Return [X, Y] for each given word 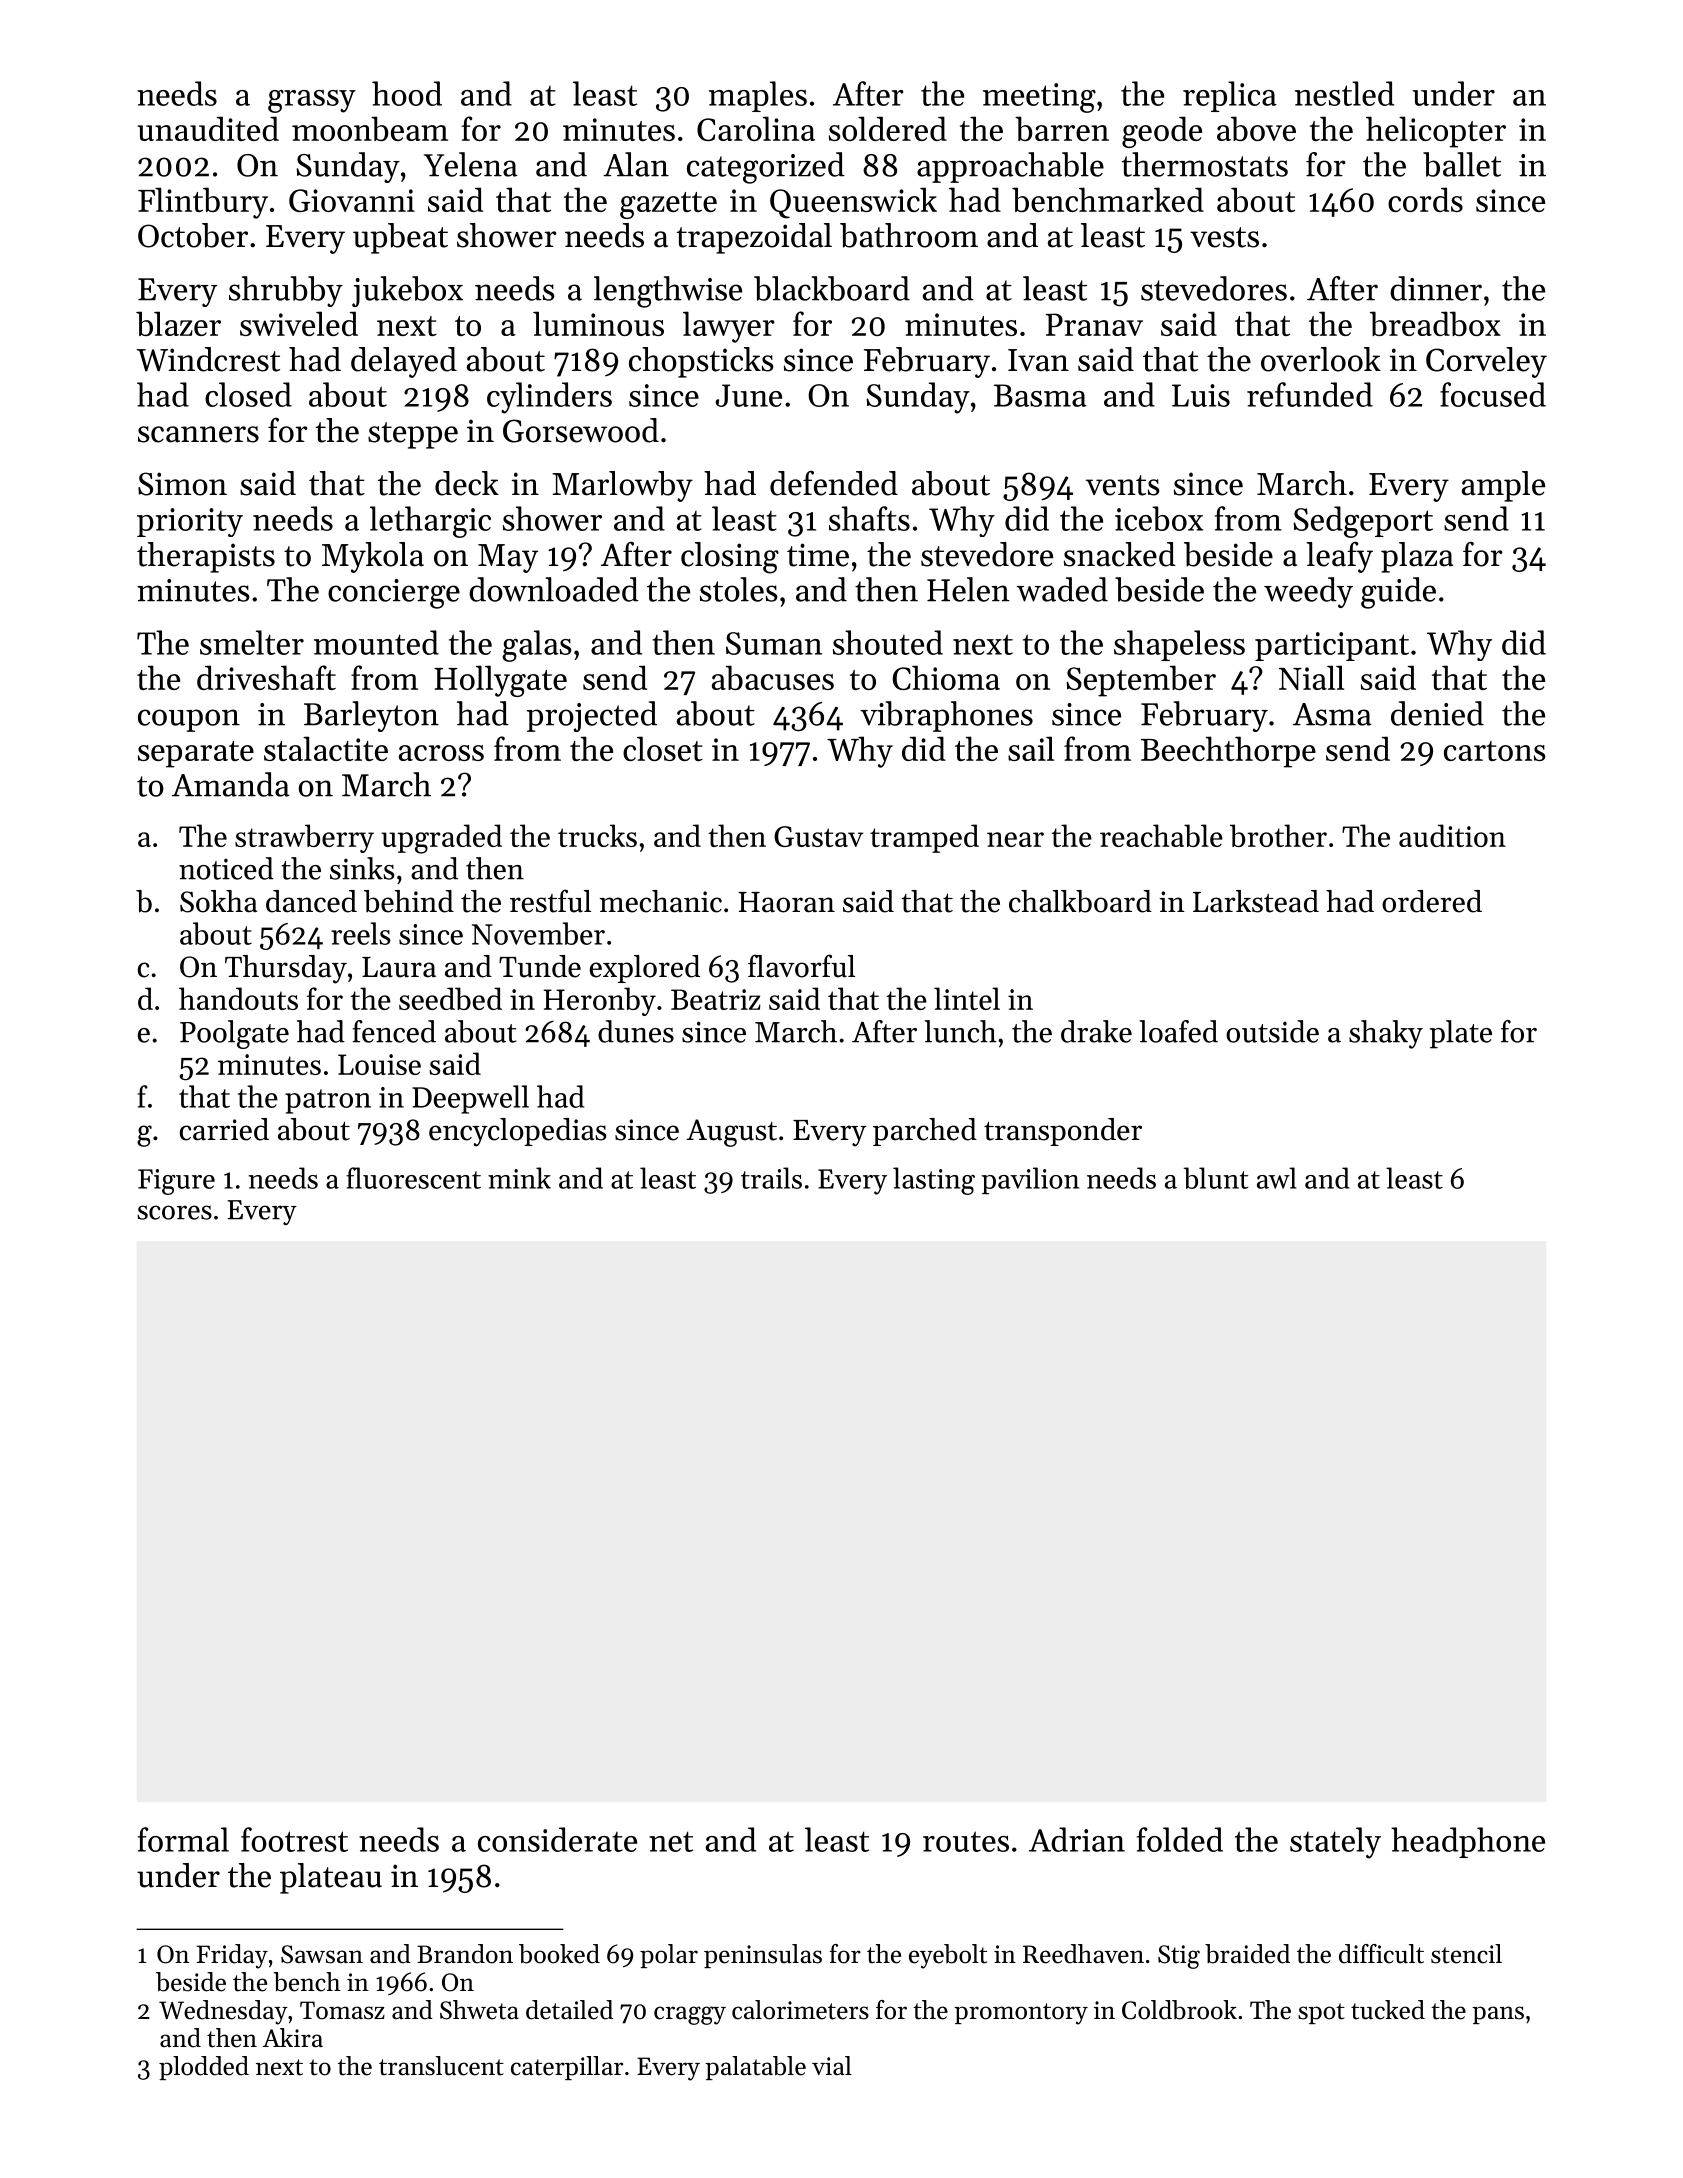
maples [758, 96]
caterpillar [567, 2068]
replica [1230, 96]
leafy [1339, 557]
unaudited [208, 128]
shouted [888, 642]
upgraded [441, 839]
